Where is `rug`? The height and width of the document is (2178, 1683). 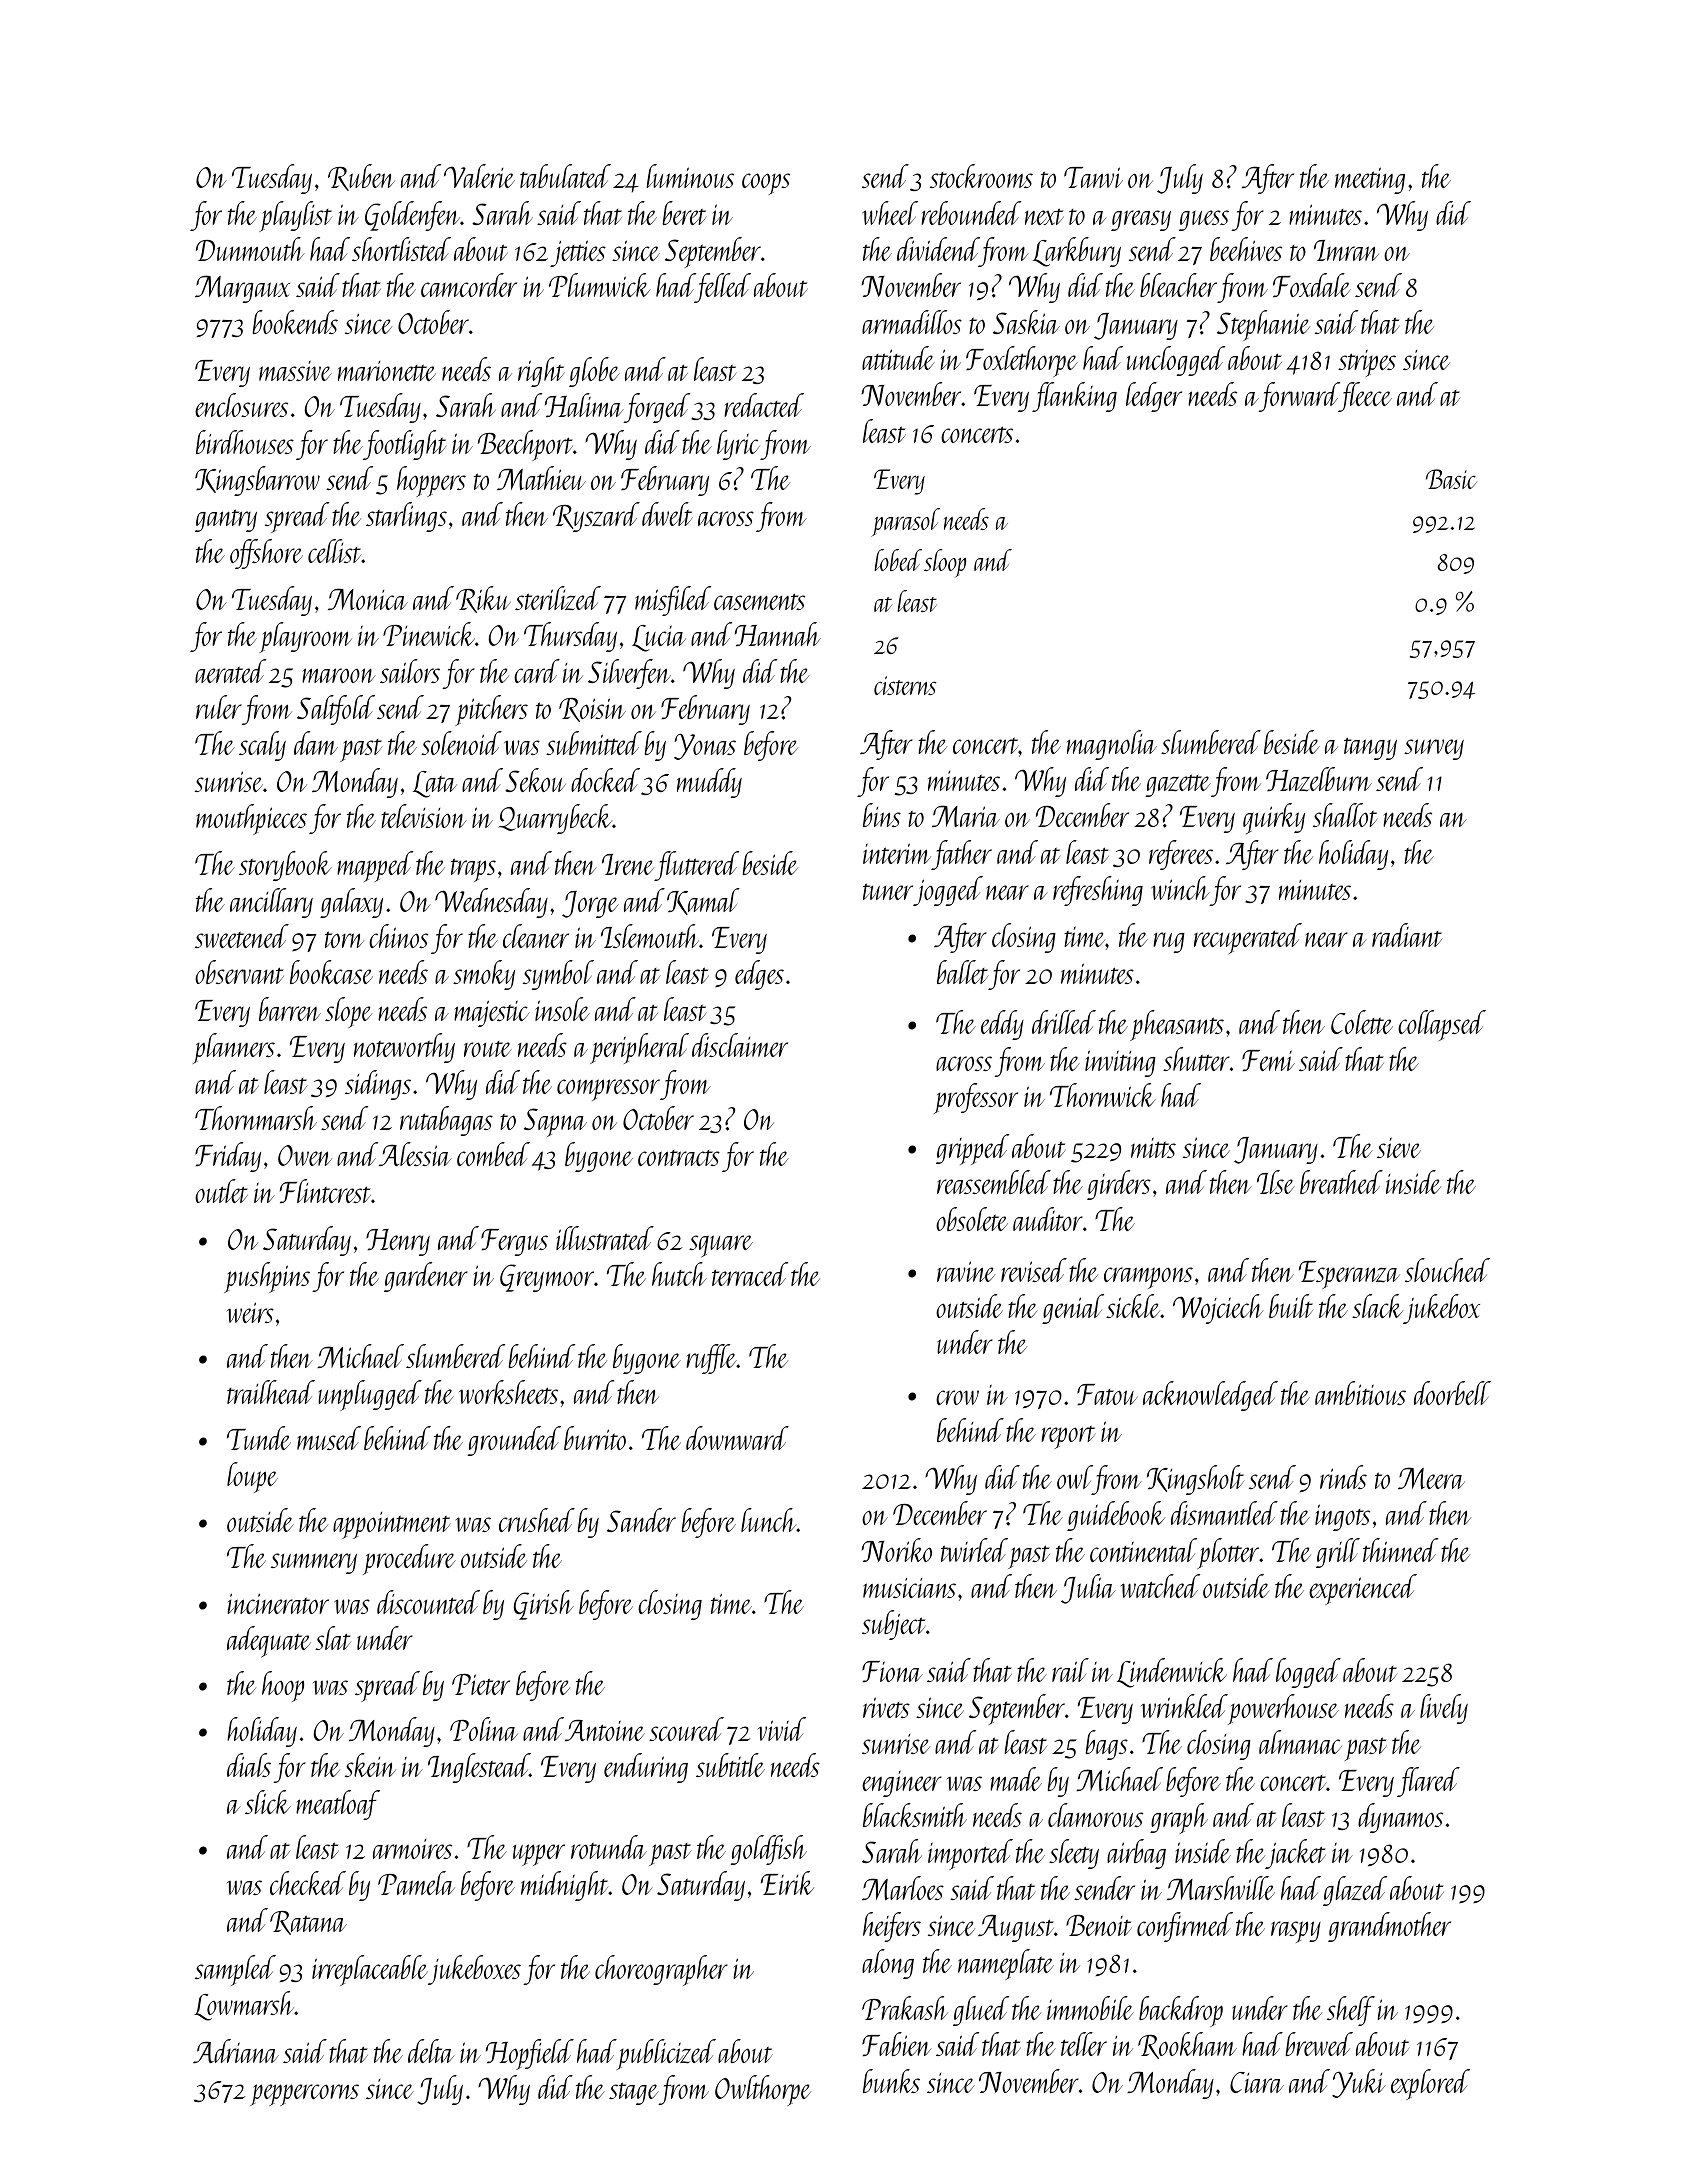
rug is located at coordinates (1169, 942).
